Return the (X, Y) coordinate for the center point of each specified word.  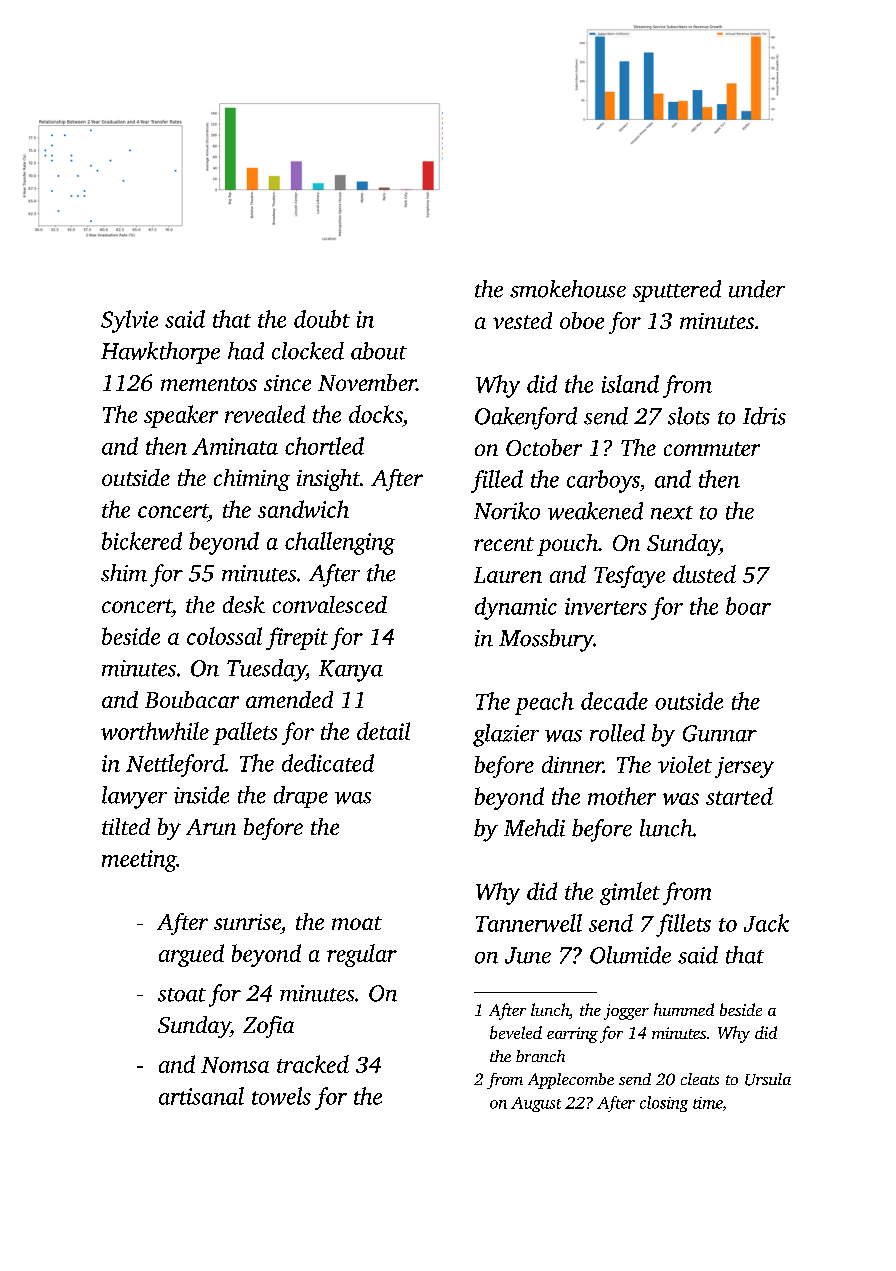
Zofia (268, 1027)
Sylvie (129, 321)
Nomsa (235, 1065)
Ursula (768, 1079)
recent (504, 544)
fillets (683, 925)
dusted (704, 574)
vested (522, 320)
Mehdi (534, 828)
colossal (224, 636)
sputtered (677, 291)
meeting (139, 861)
